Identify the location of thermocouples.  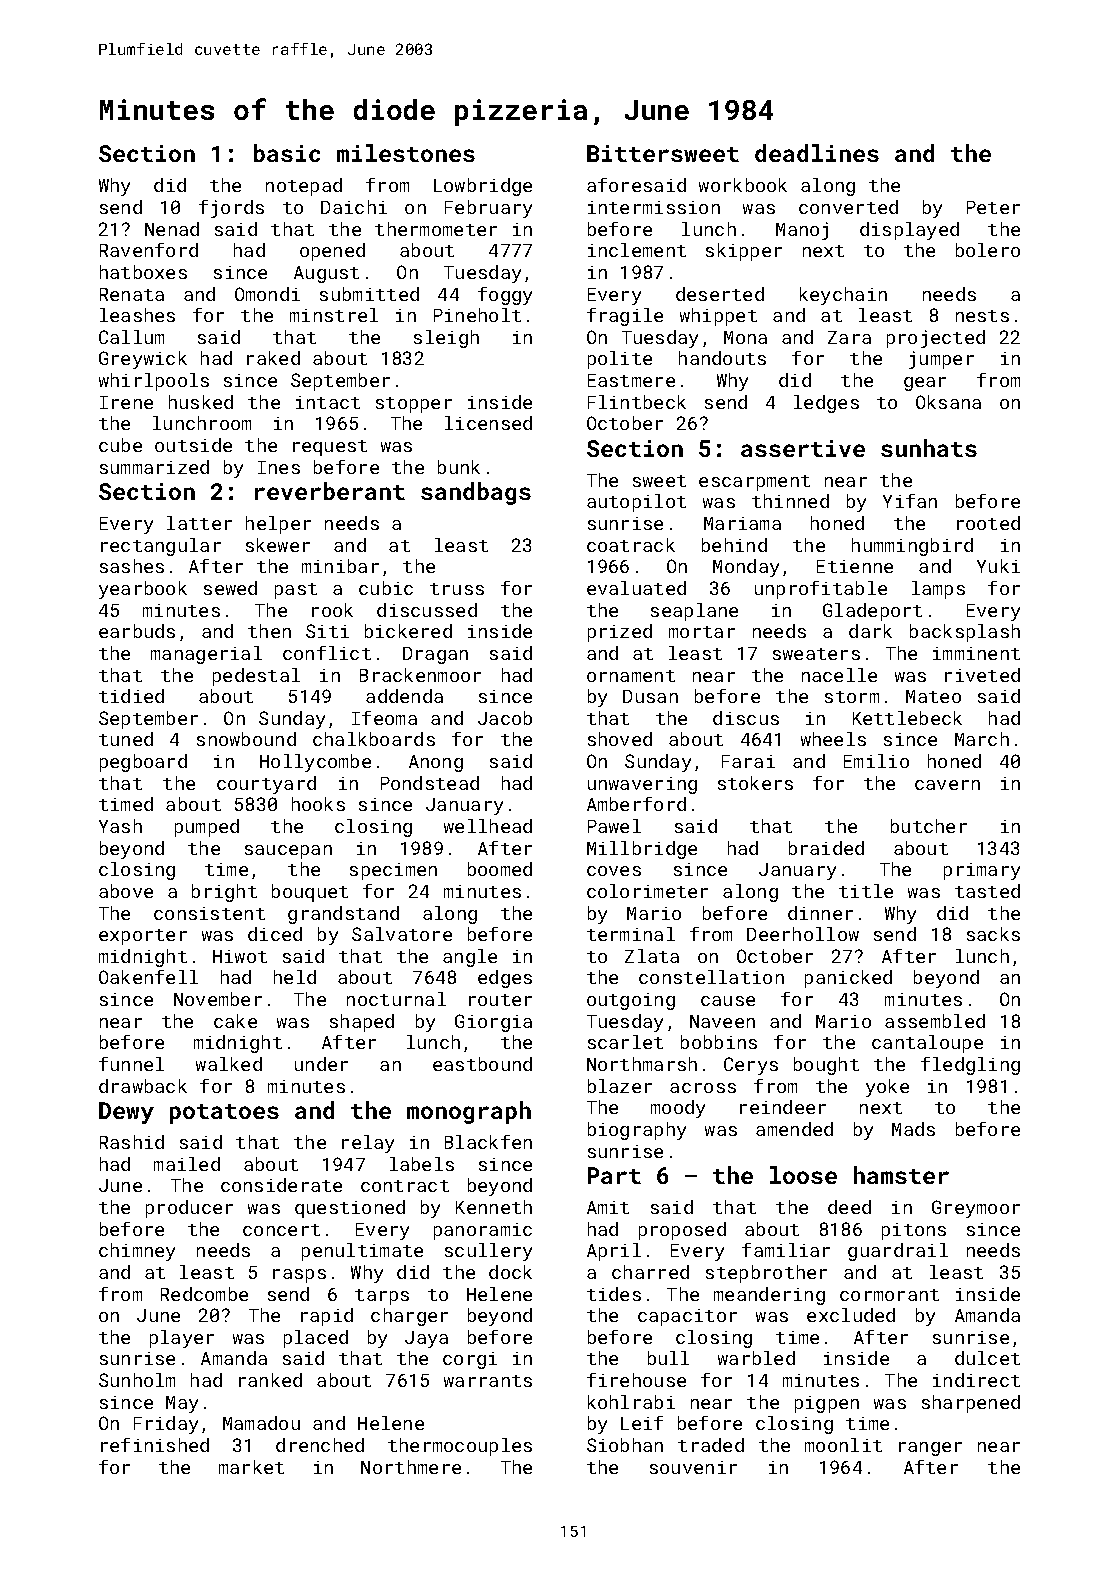
(460, 1447).
